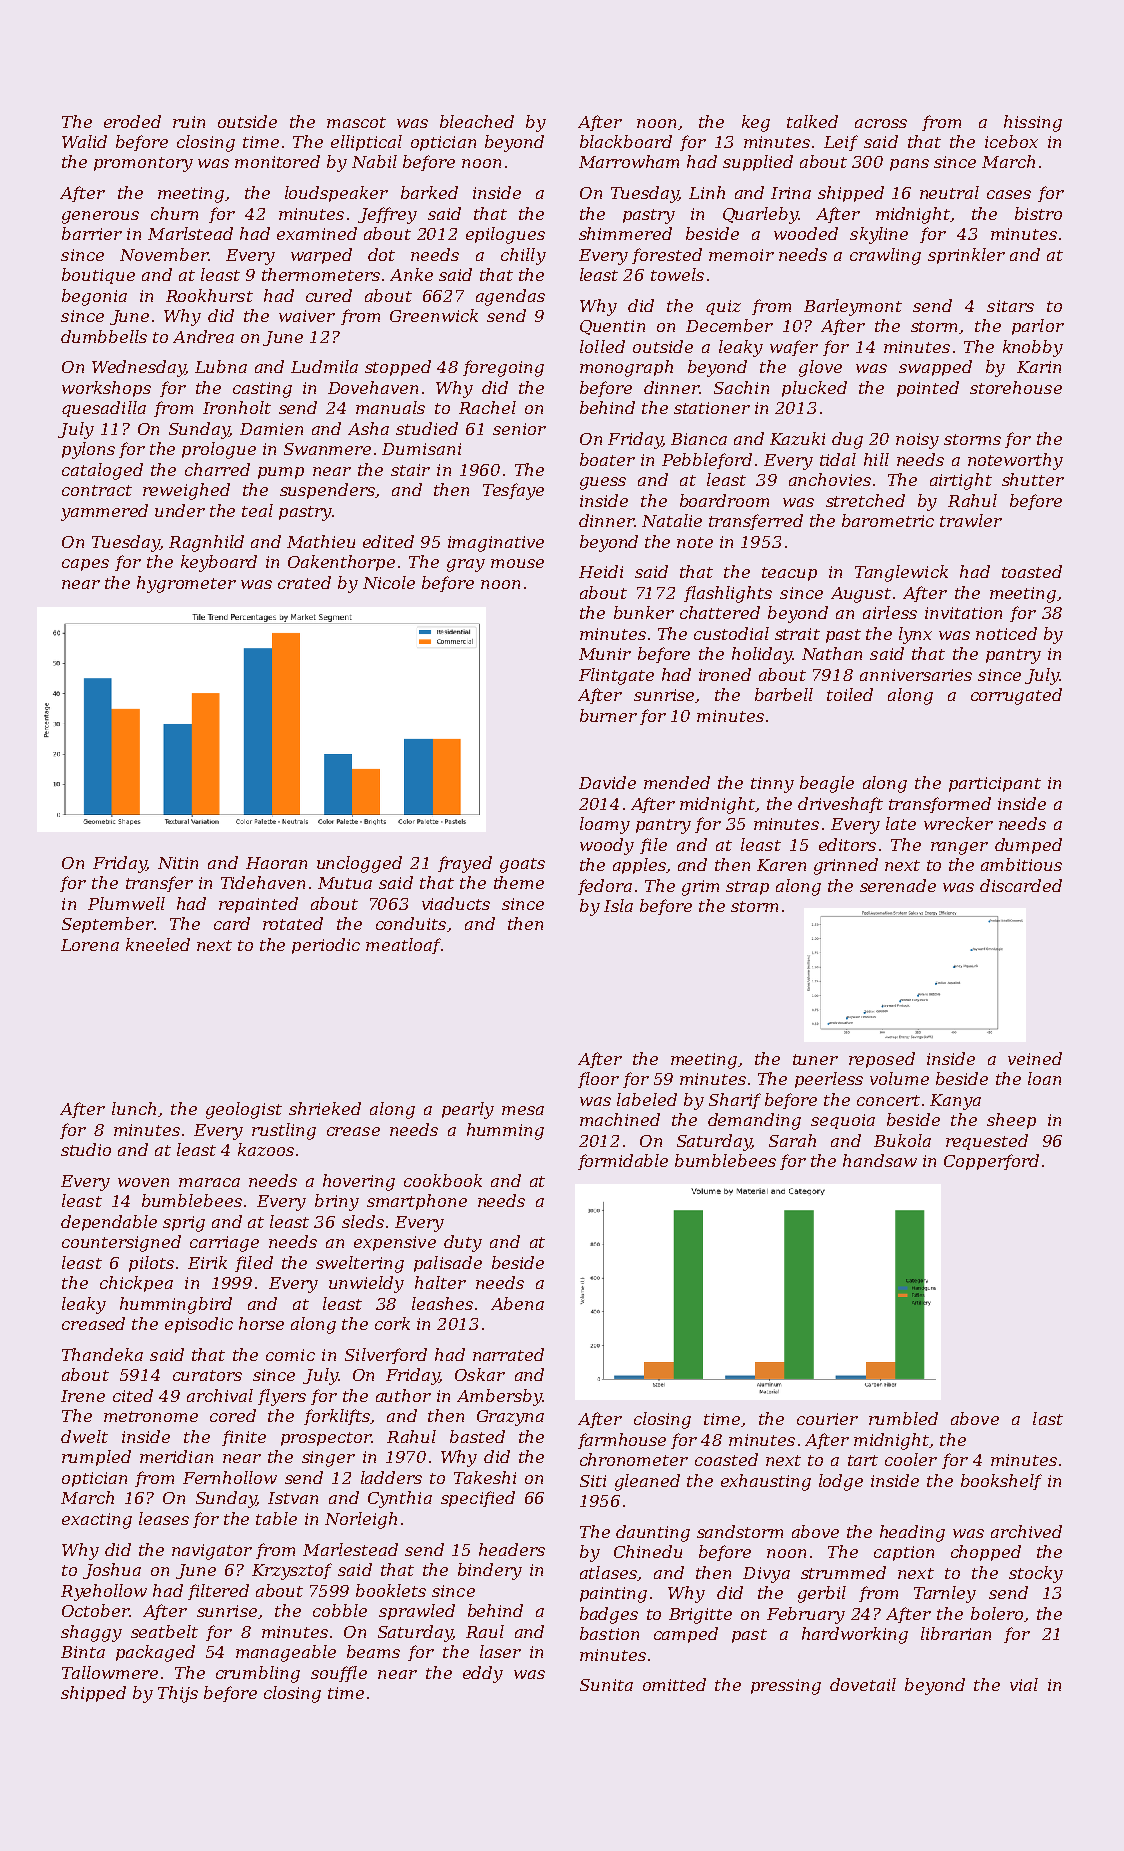 The height and width of the page is (1851, 1124). Describe the element at coordinates (417, 1202) in the page. I see `smartphone` at that location.
